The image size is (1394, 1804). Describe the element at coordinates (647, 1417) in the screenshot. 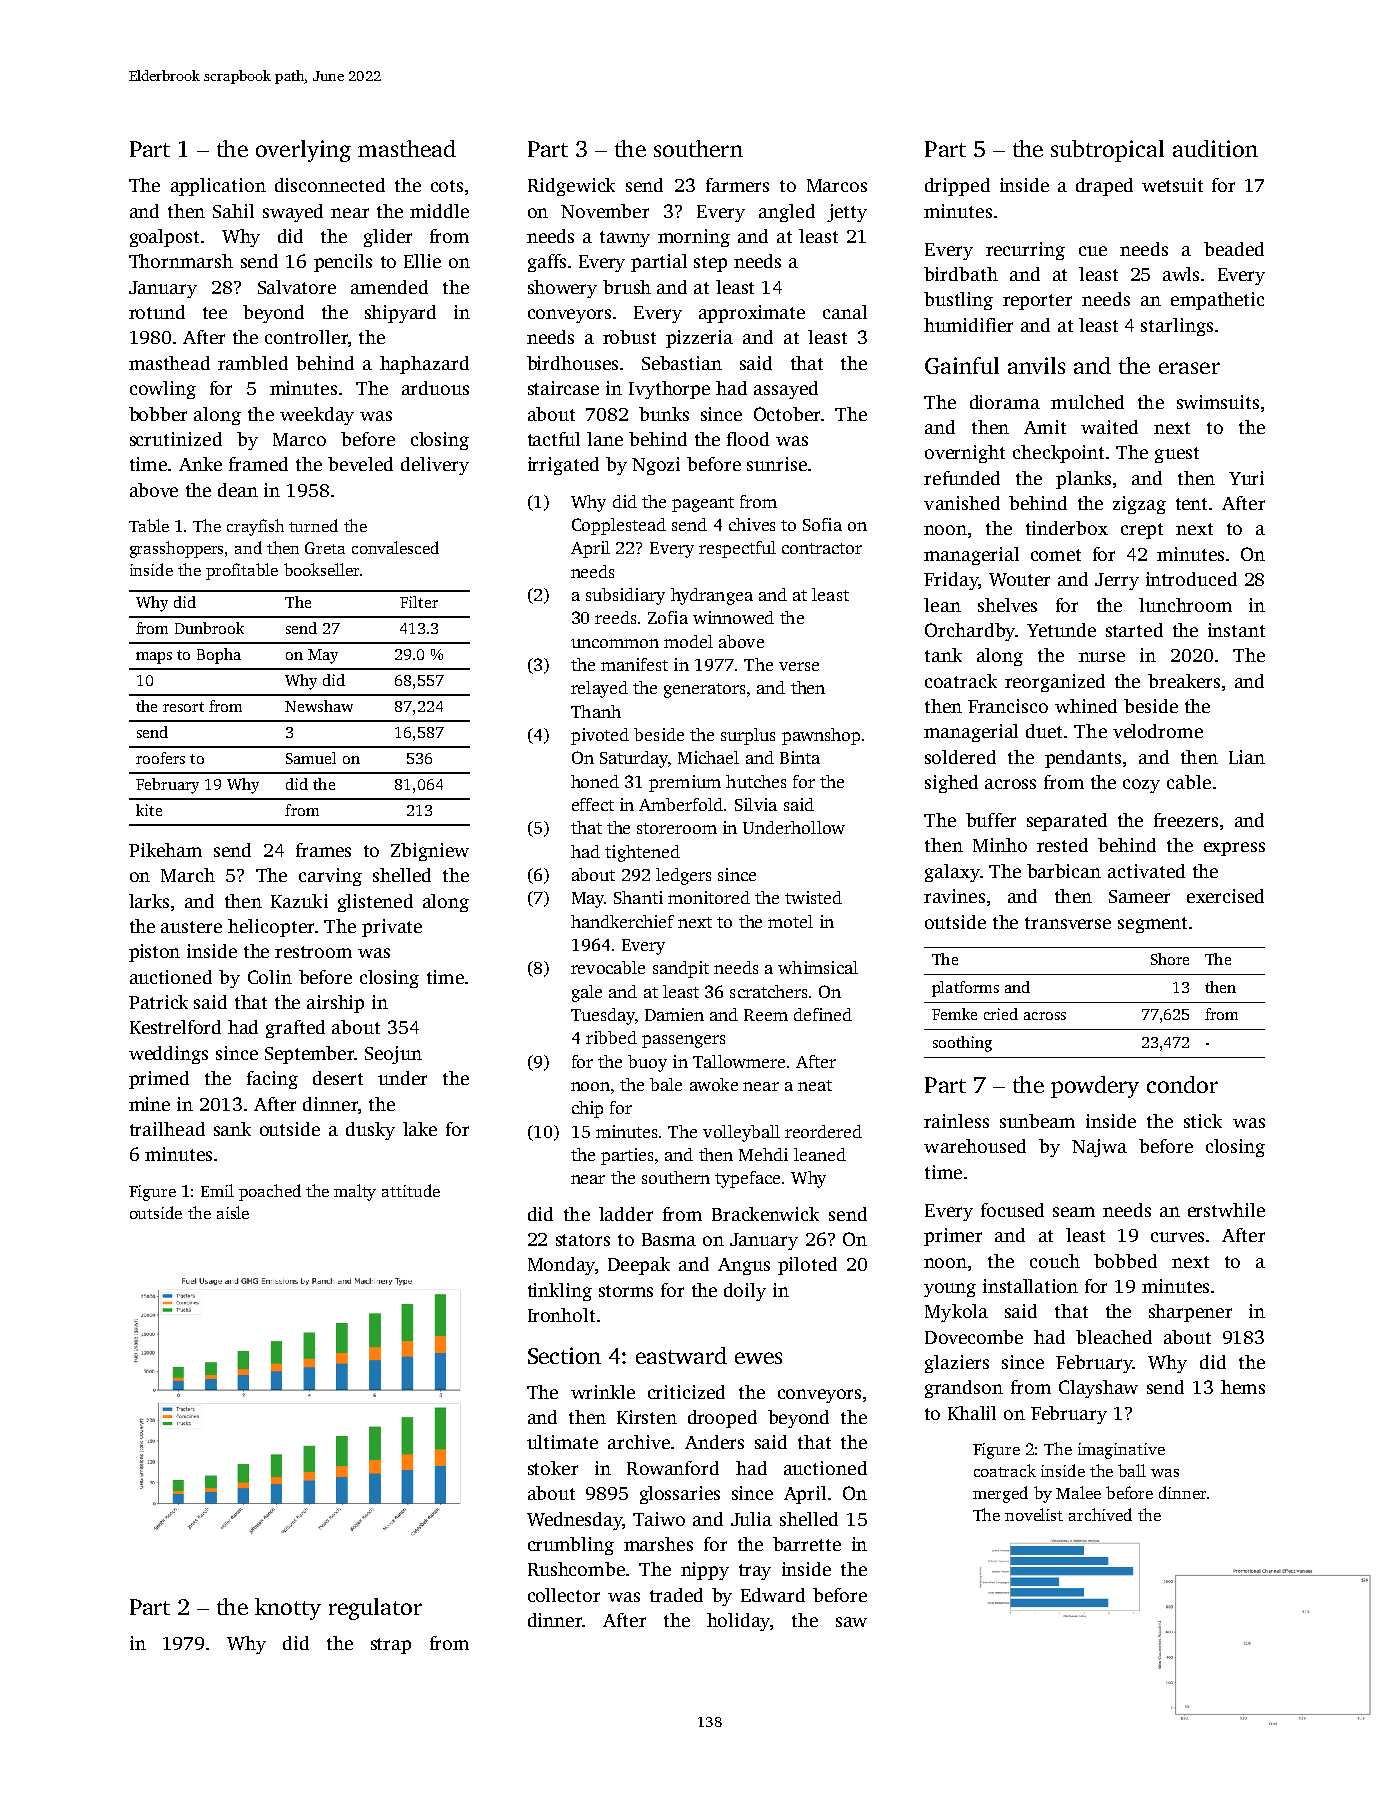

I see `Kirsten` at that location.
